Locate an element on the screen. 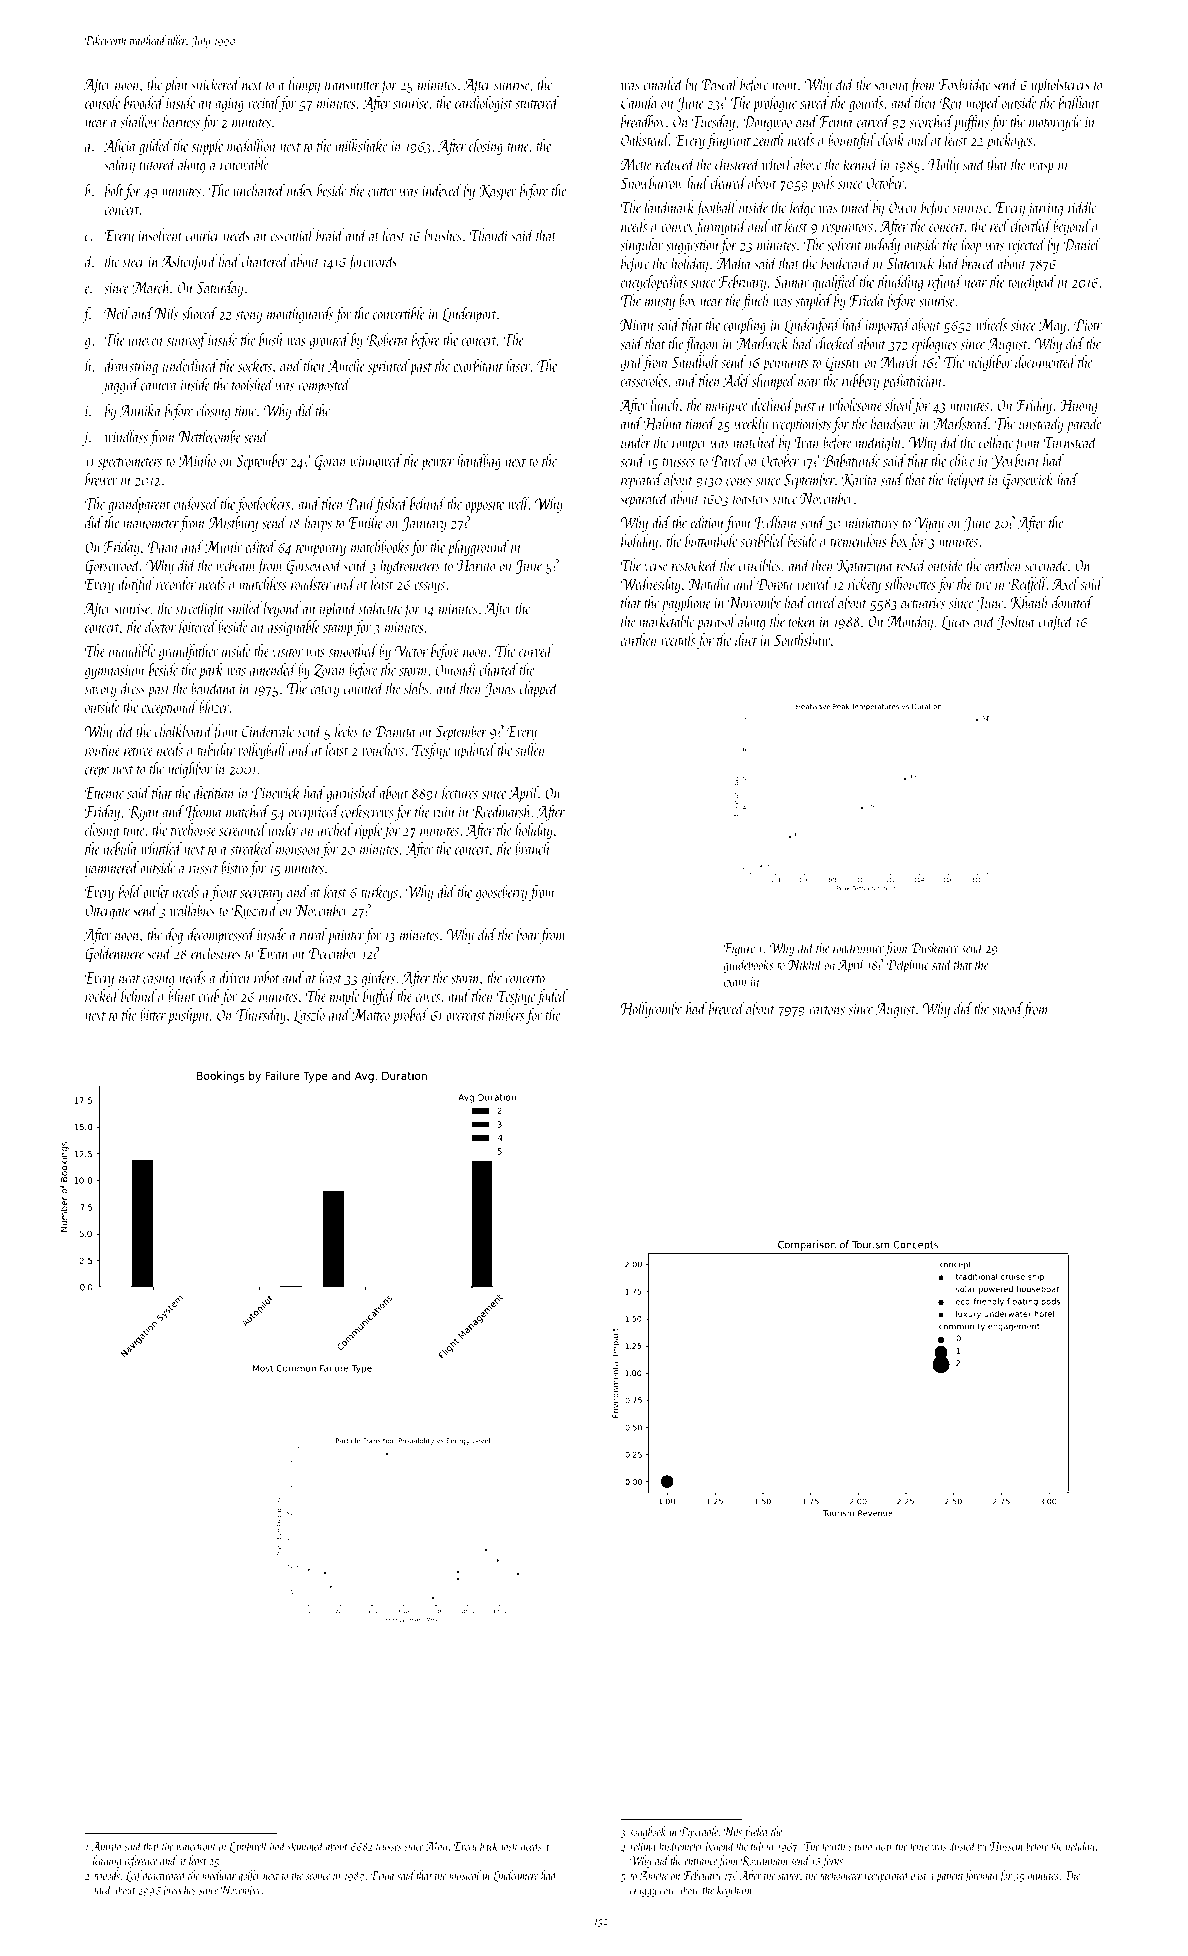 The image size is (1188, 1956). Haruto is located at coordinates (476, 566).
